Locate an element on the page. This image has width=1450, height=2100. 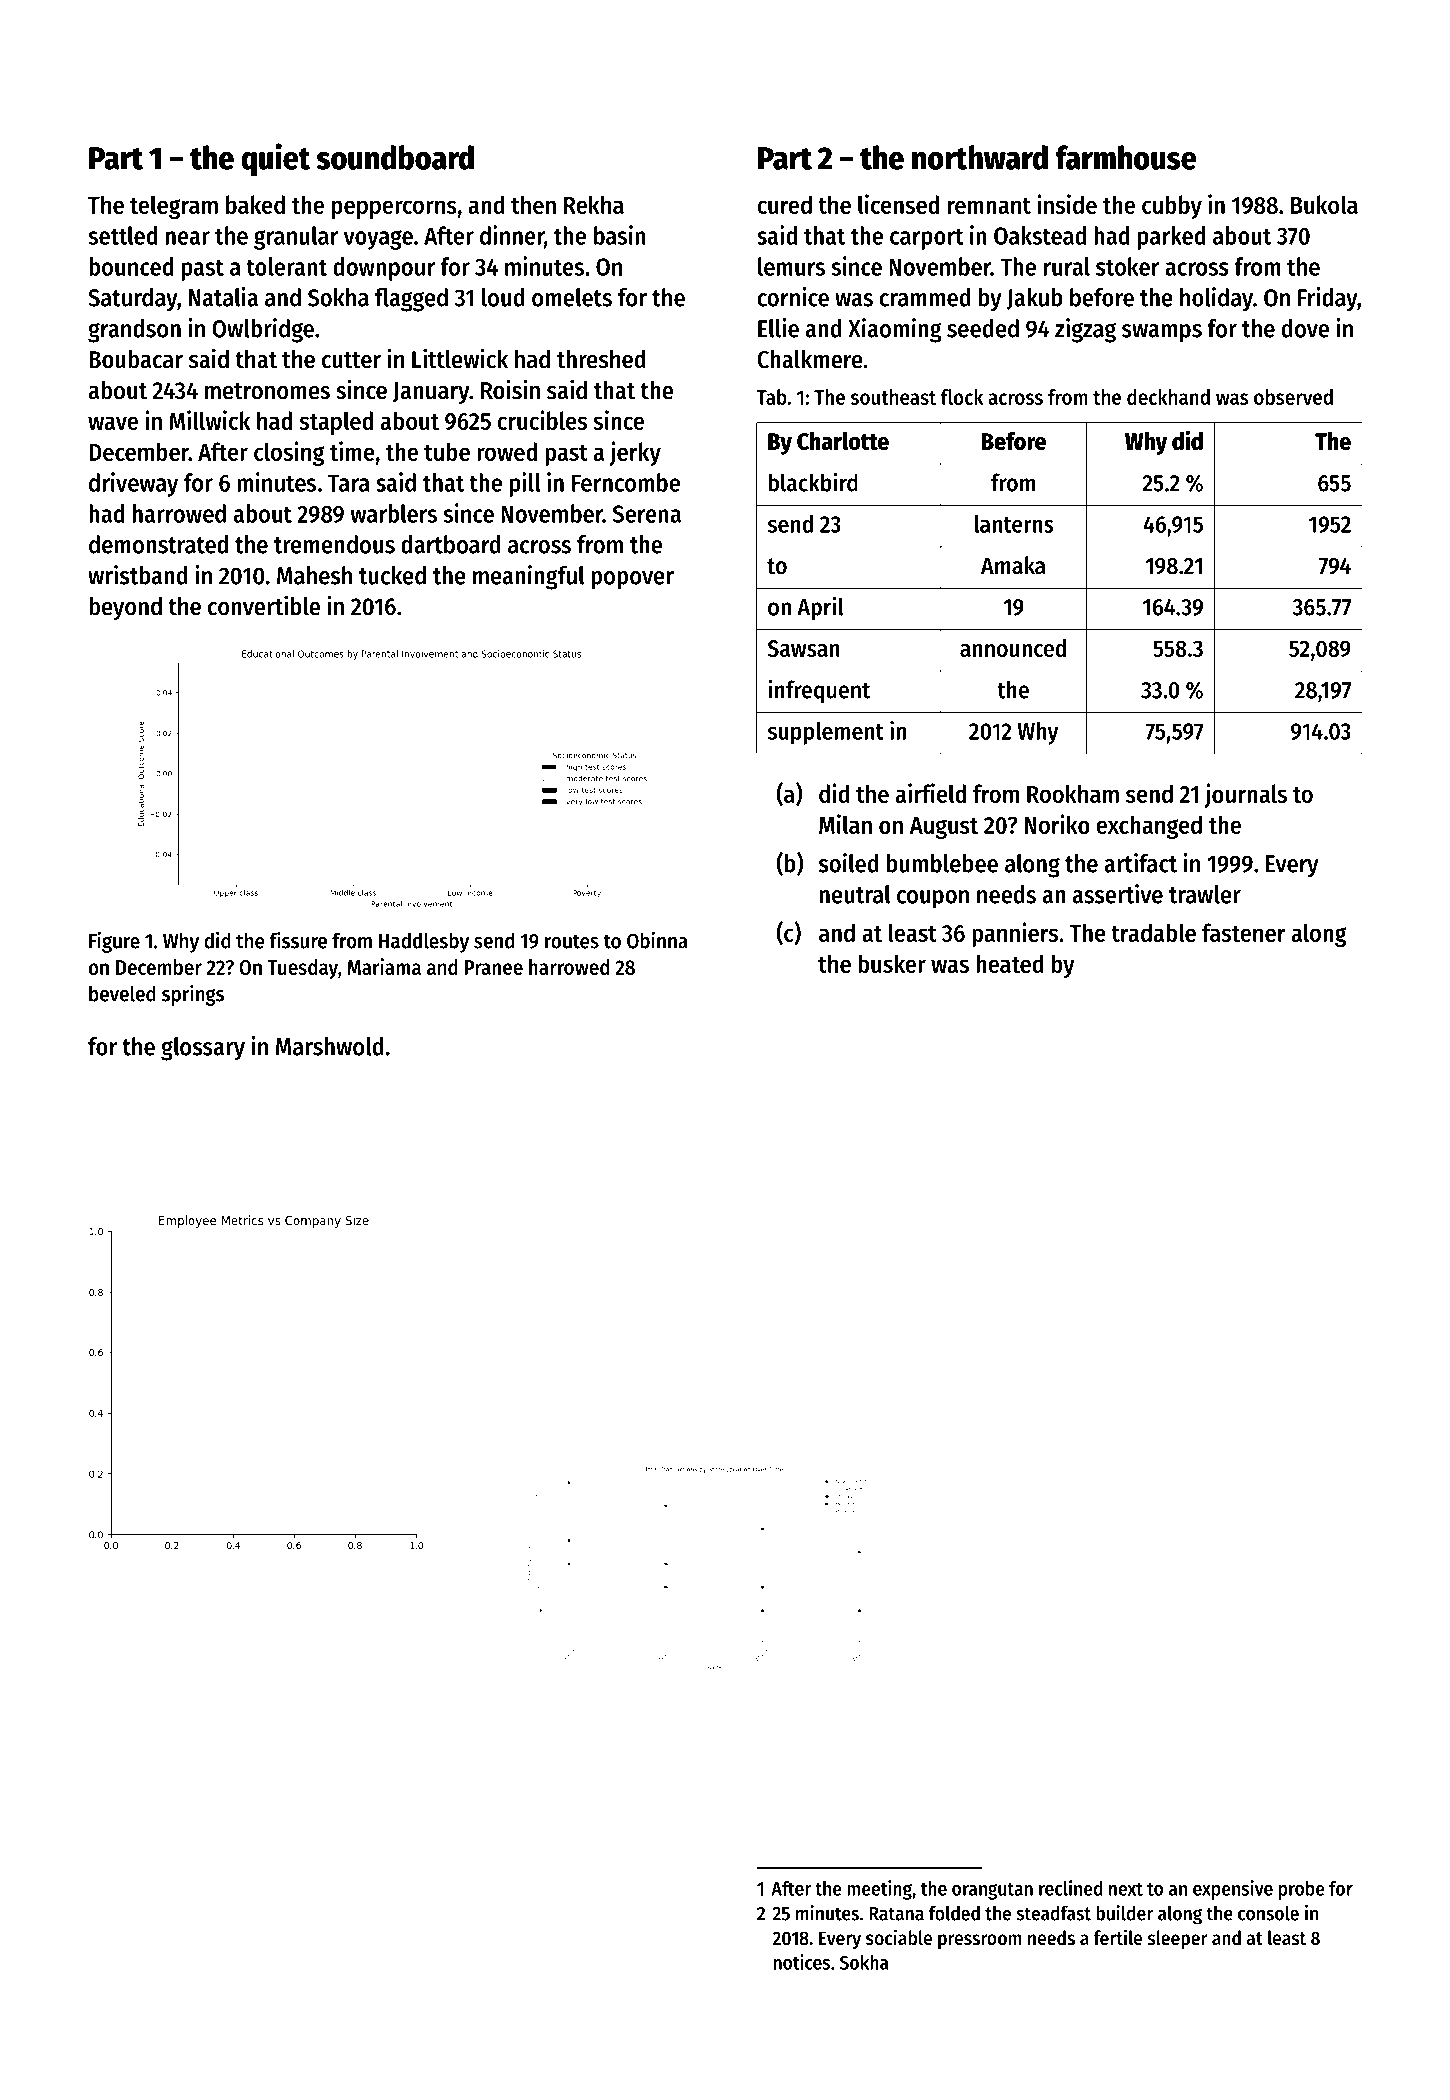
beyond is located at coordinates (125, 608).
